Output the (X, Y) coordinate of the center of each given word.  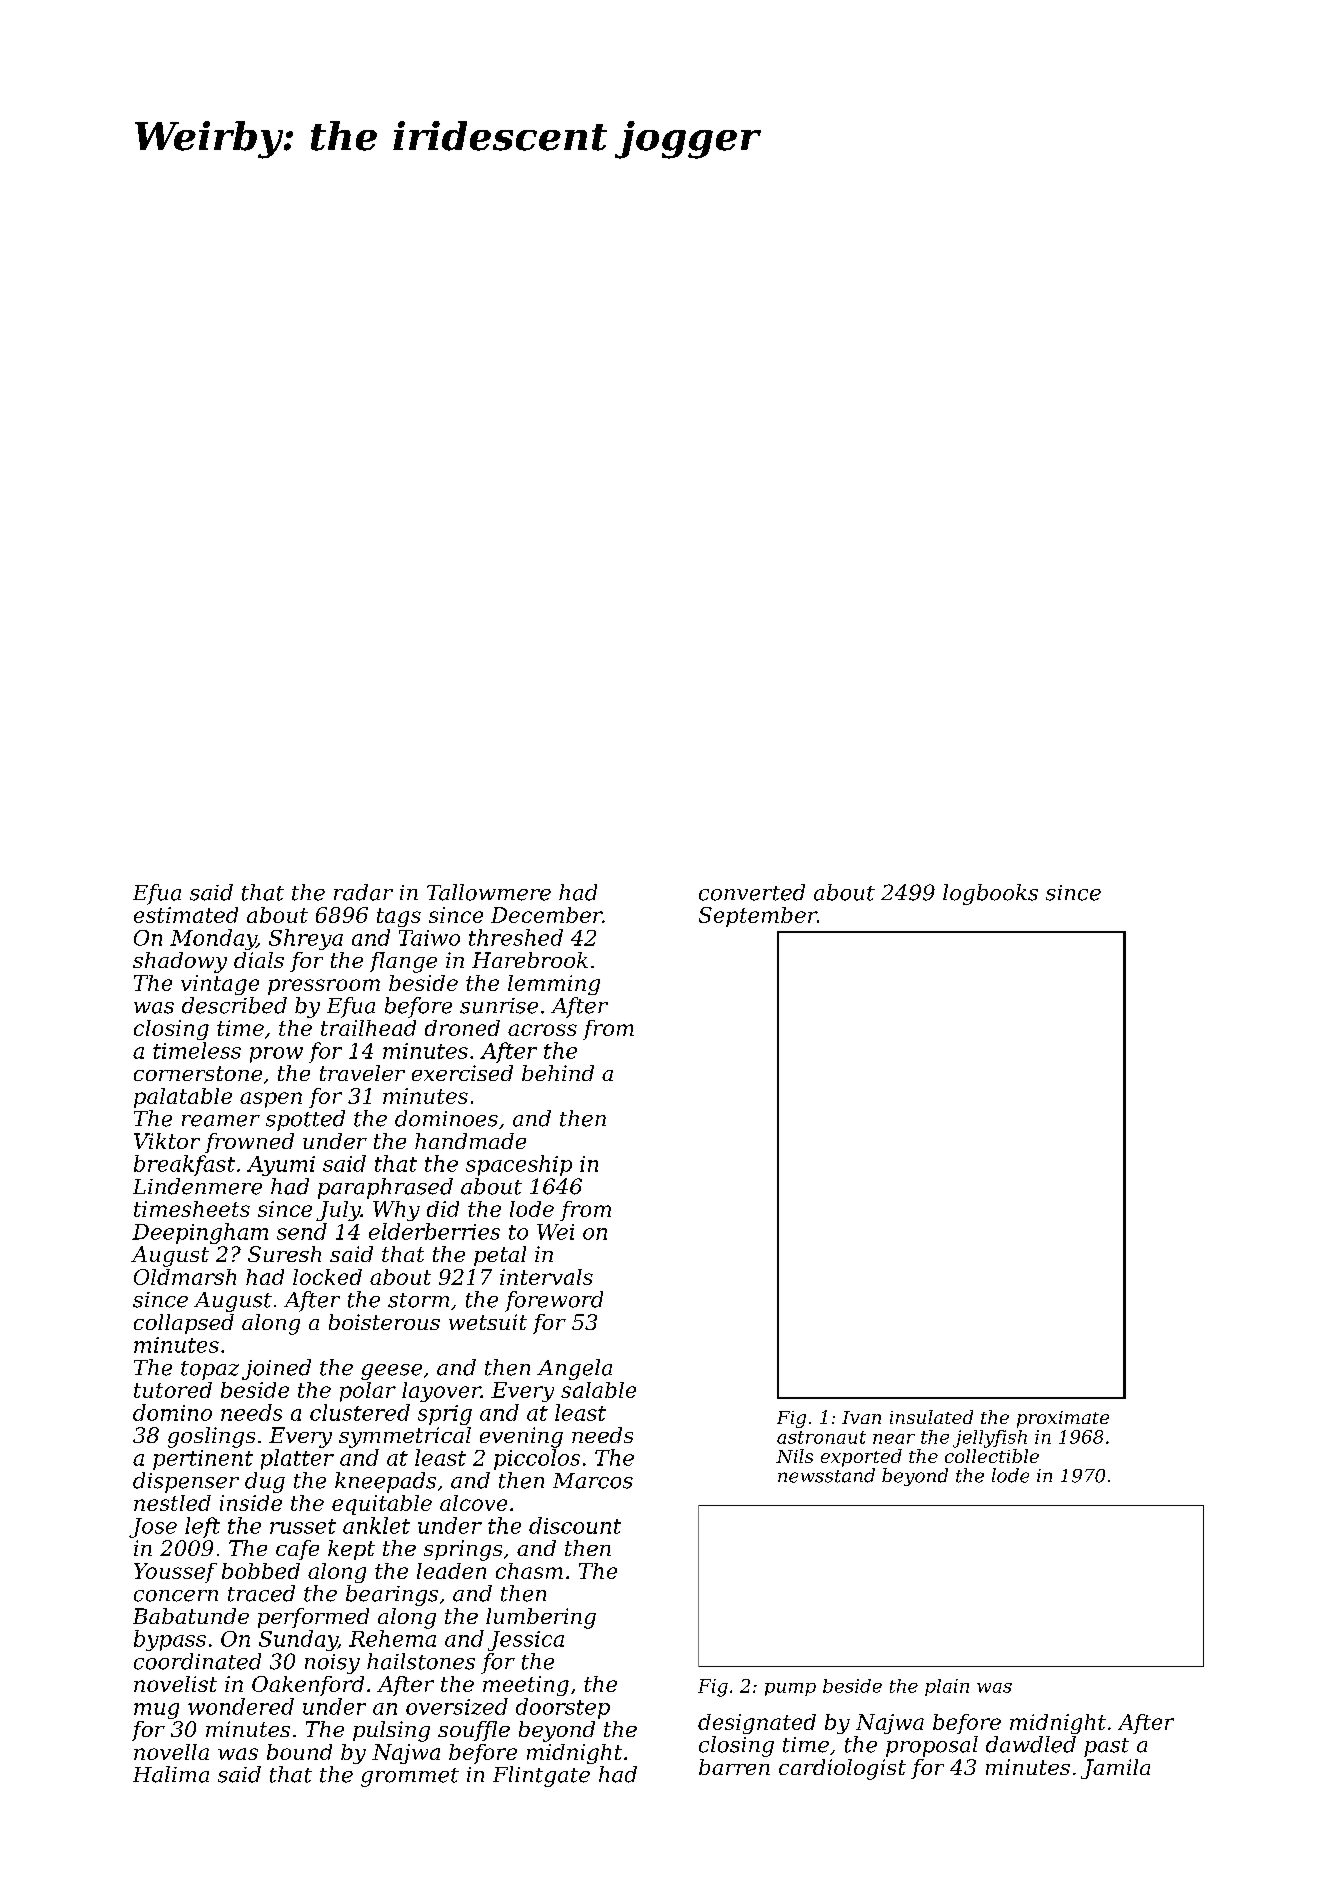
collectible (992, 1456)
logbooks (990, 894)
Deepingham (200, 1233)
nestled (172, 1503)
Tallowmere (489, 892)
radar (363, 892)
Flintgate (541, 1776)
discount (575, 1525)
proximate (1063, 1419)
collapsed (184, 1324)
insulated (931, 1417)
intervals (546, 1277)
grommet (410, 1777)
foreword (554, 1301)
